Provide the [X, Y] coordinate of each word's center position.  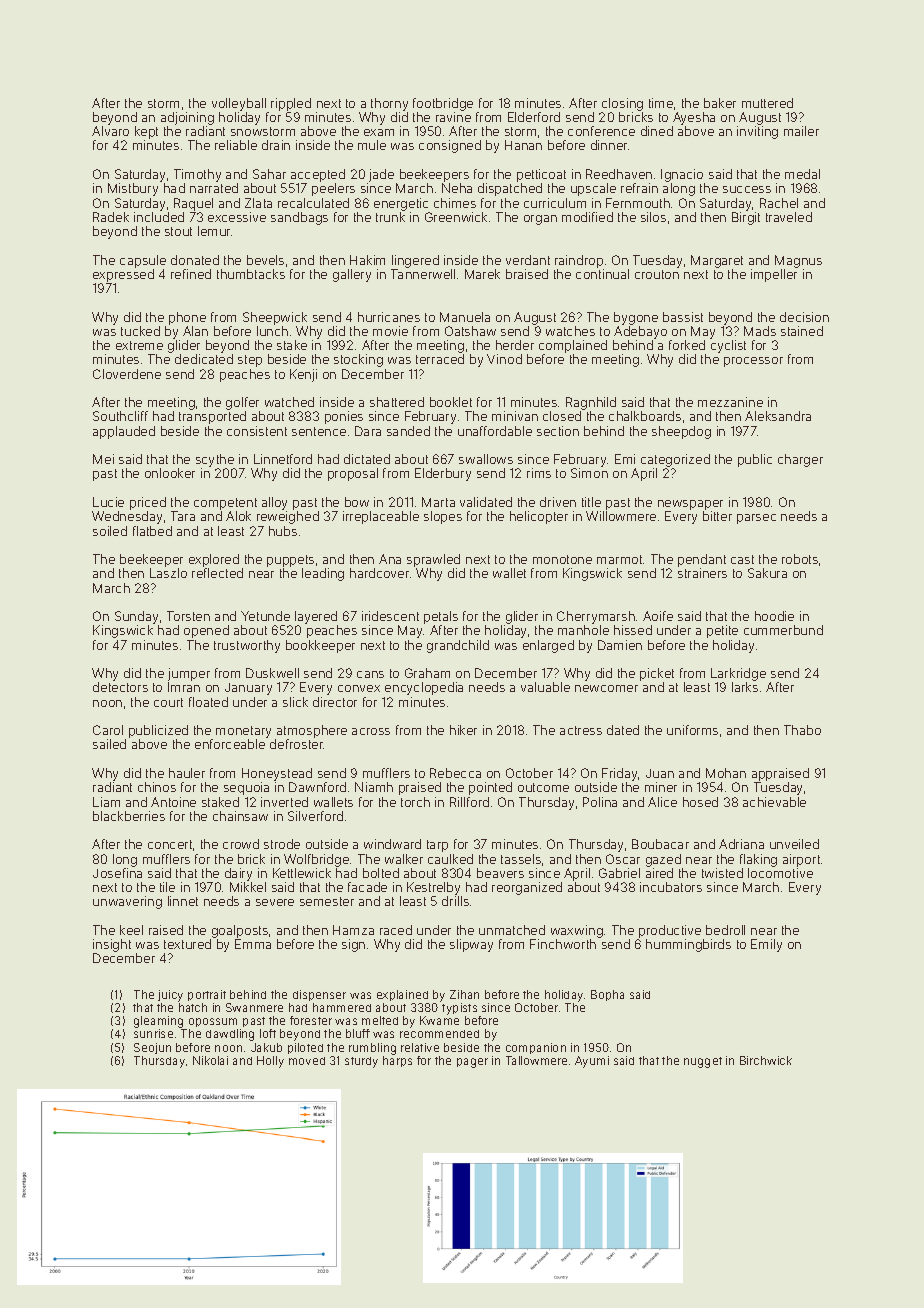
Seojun [152, 1048]
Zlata [258, 203]
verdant [528, 260]
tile [167, 887]
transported [212, 417]
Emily [766, 945]
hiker [463, 730]
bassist [683, 317]
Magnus [798, 261]
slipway [471, 945]
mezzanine [730, 402]
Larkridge [738, 674]
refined [191, 274]
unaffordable [495, 431]
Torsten [188, 616]
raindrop [579, 261]
